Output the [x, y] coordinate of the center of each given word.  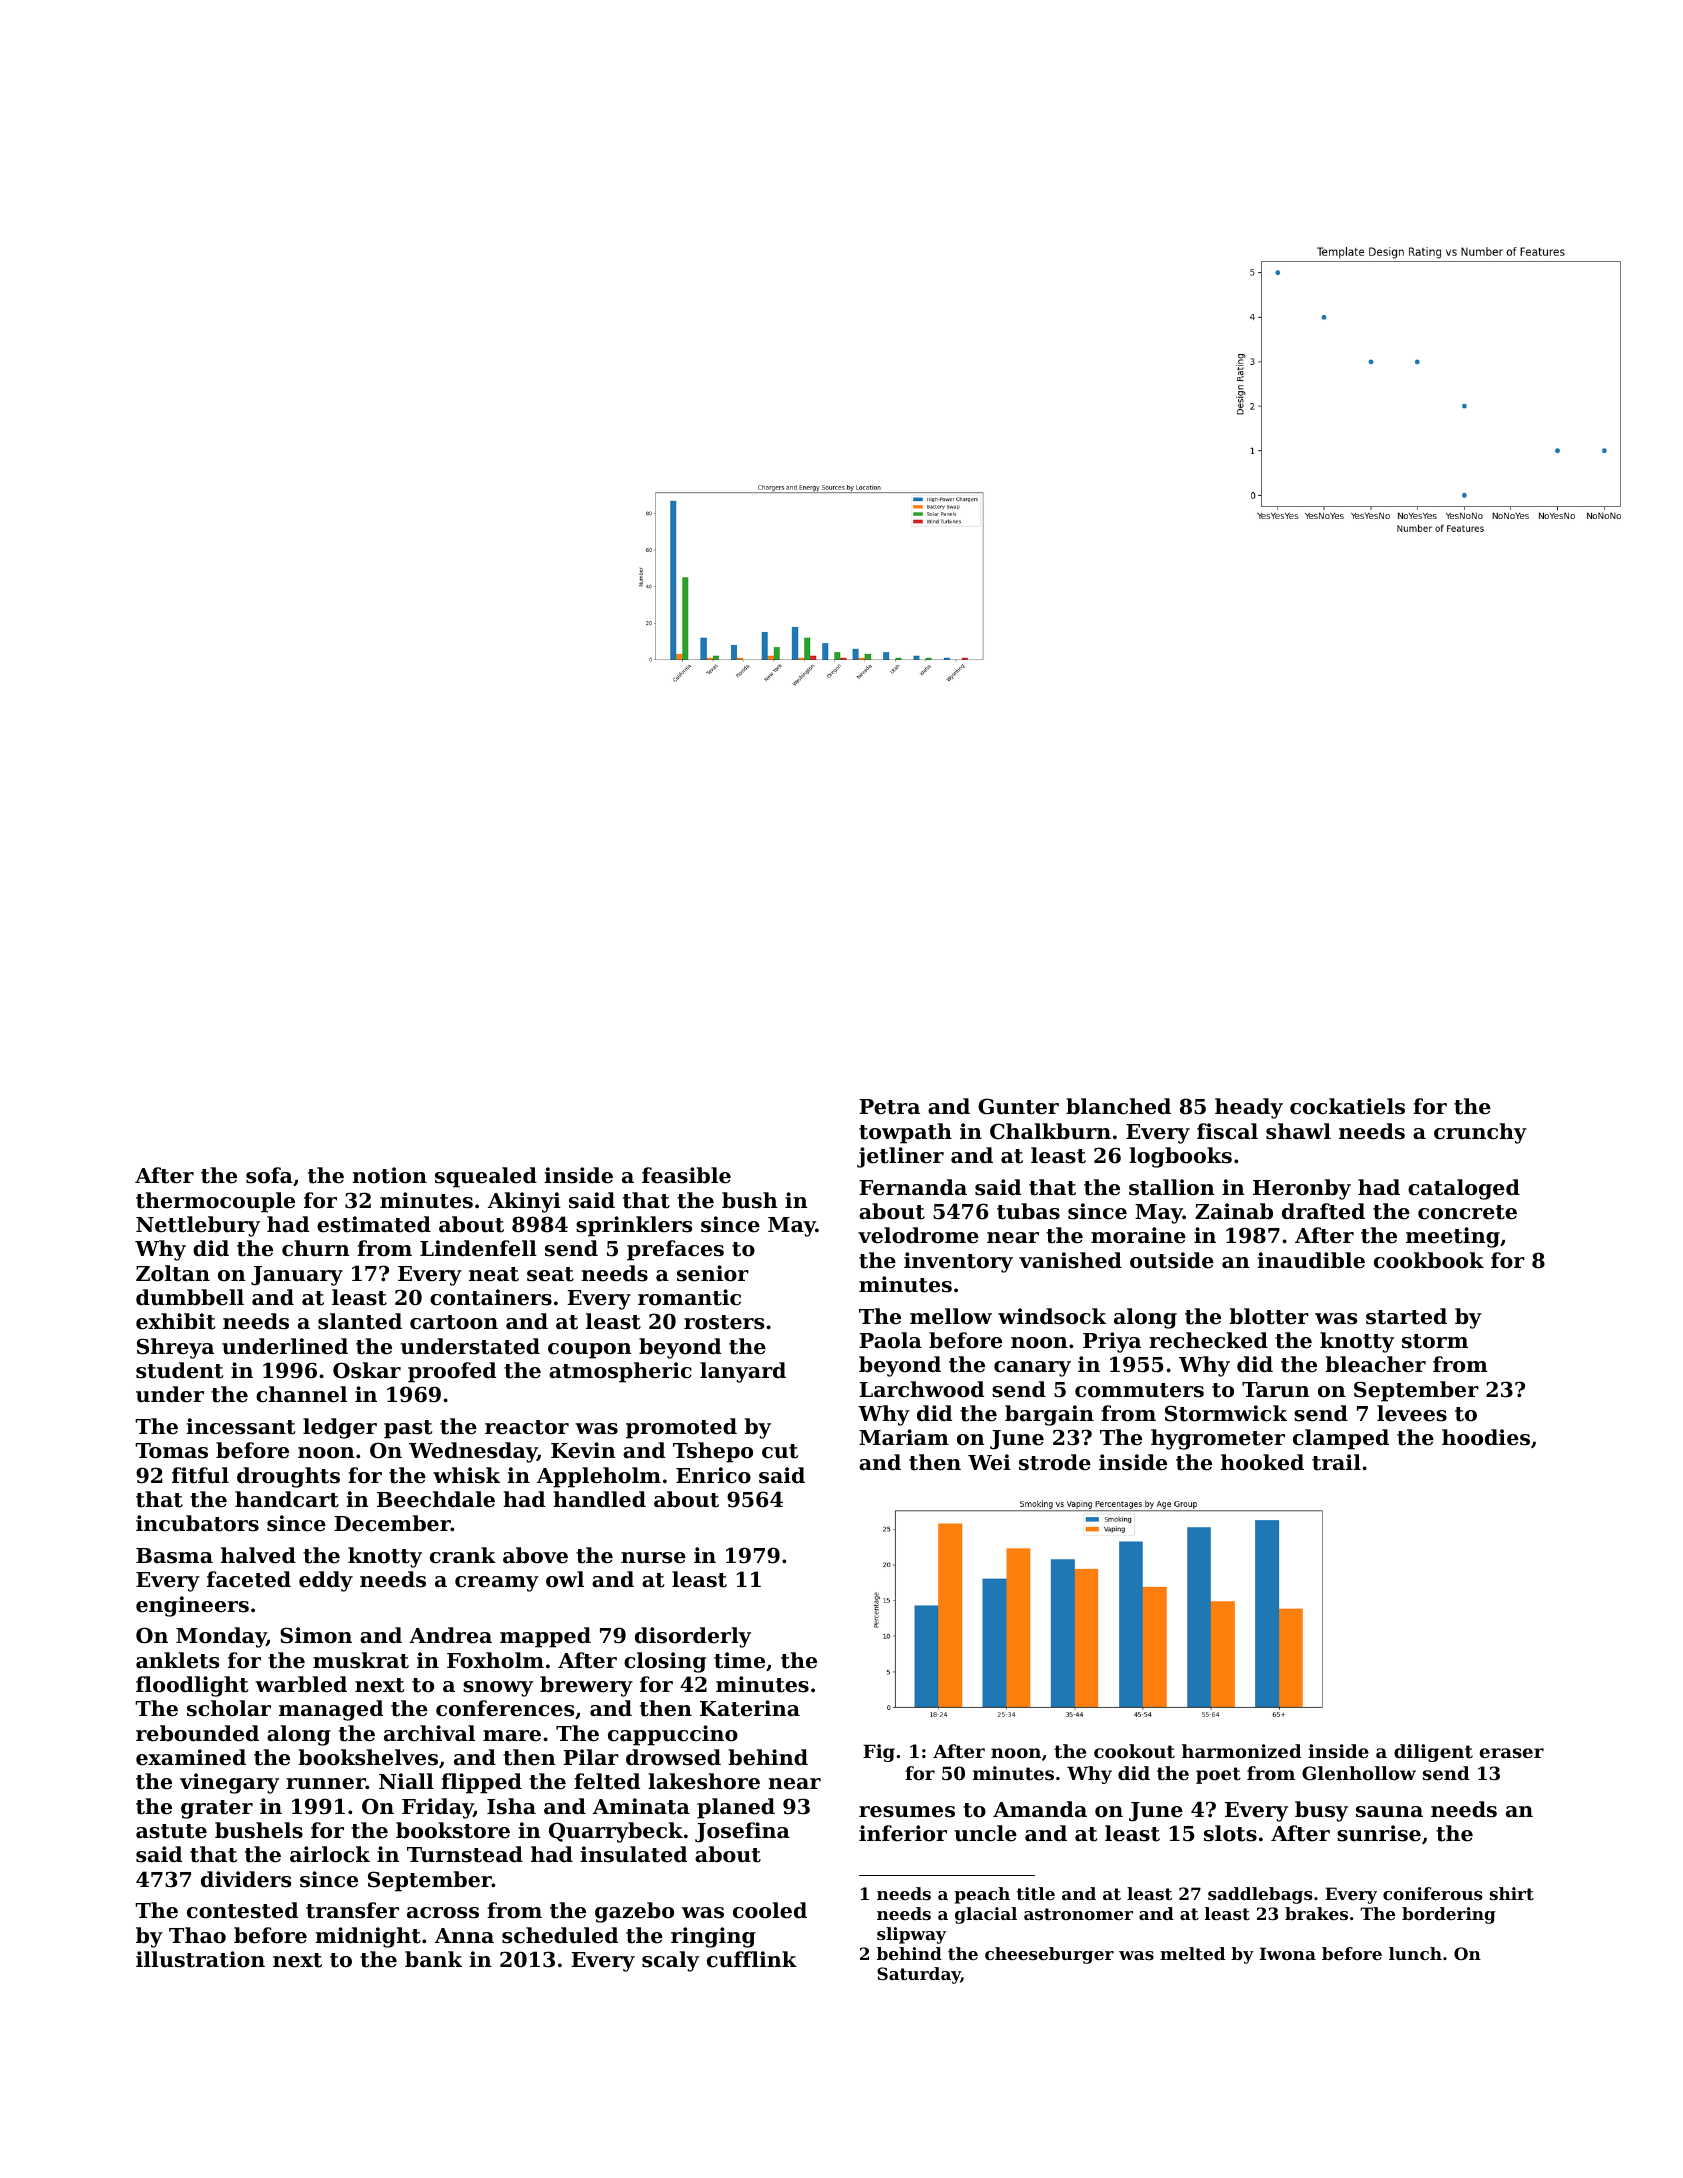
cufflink [752, 1959]
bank [433, 1959]
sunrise [1379, 1833]
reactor [527, 1427]
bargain [1049, 1415]
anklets [177, 1660]
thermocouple [215, 1202]
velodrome [918, 1235]
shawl [1298, 1131]
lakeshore [704, 1781]
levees [1412, 1413]
